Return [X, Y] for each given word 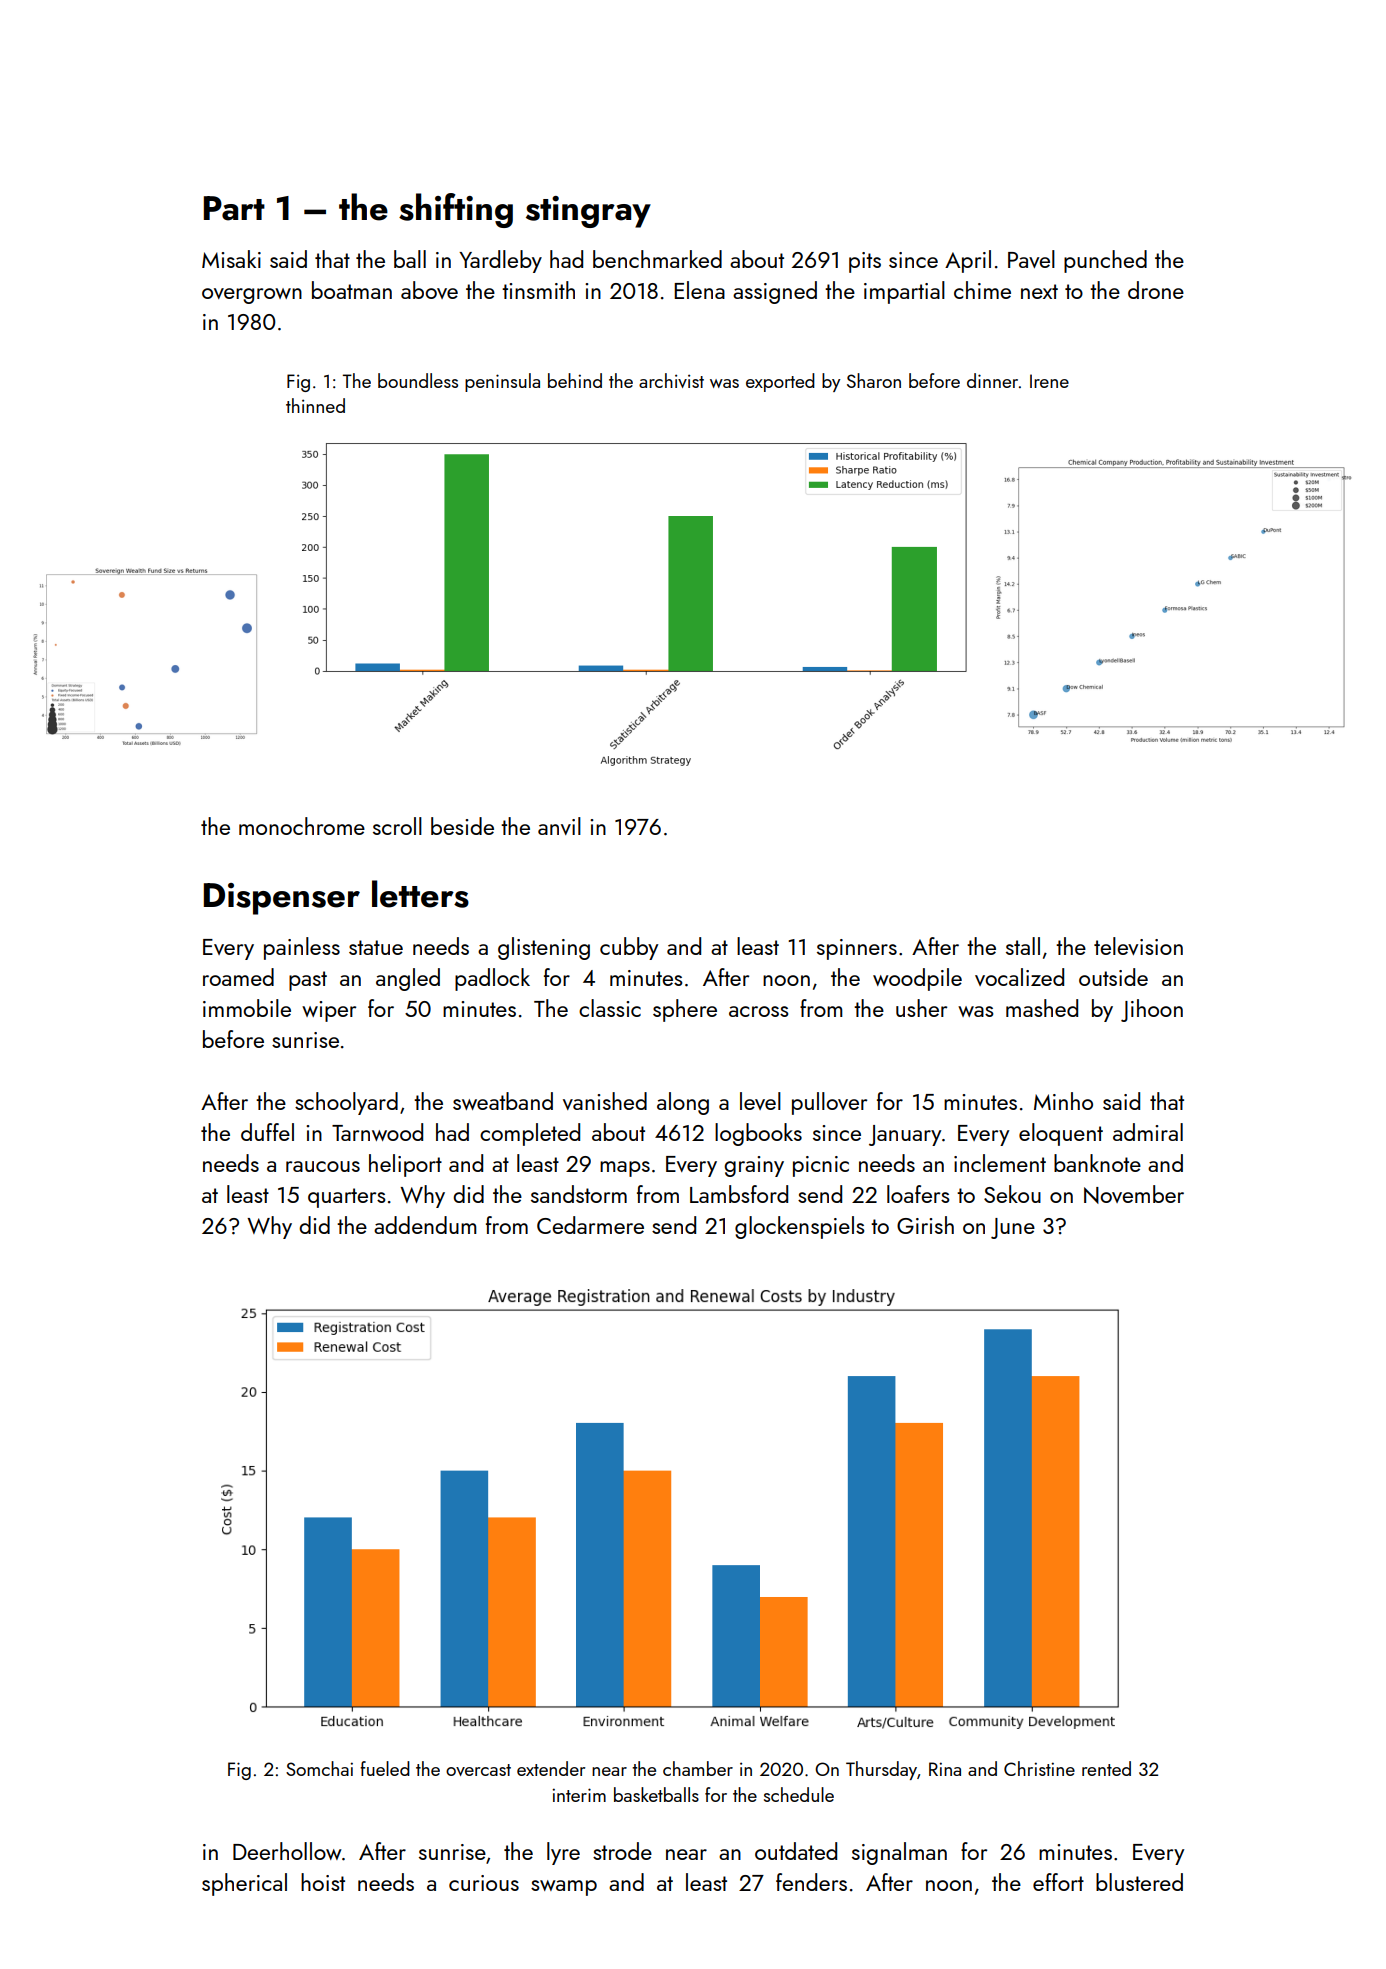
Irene [1049, 381]
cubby [629, 948]
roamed [238, 977]
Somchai [319, 1768]
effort [1058, 1882]
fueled [385, 1768]
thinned [315, 405]
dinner [992, 380]
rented [1106, 1768]
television [1138, 946]
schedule [799, 1794]
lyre [563, 1853]
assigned [775, 292]
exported [780, 382]
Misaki [231, 259]
